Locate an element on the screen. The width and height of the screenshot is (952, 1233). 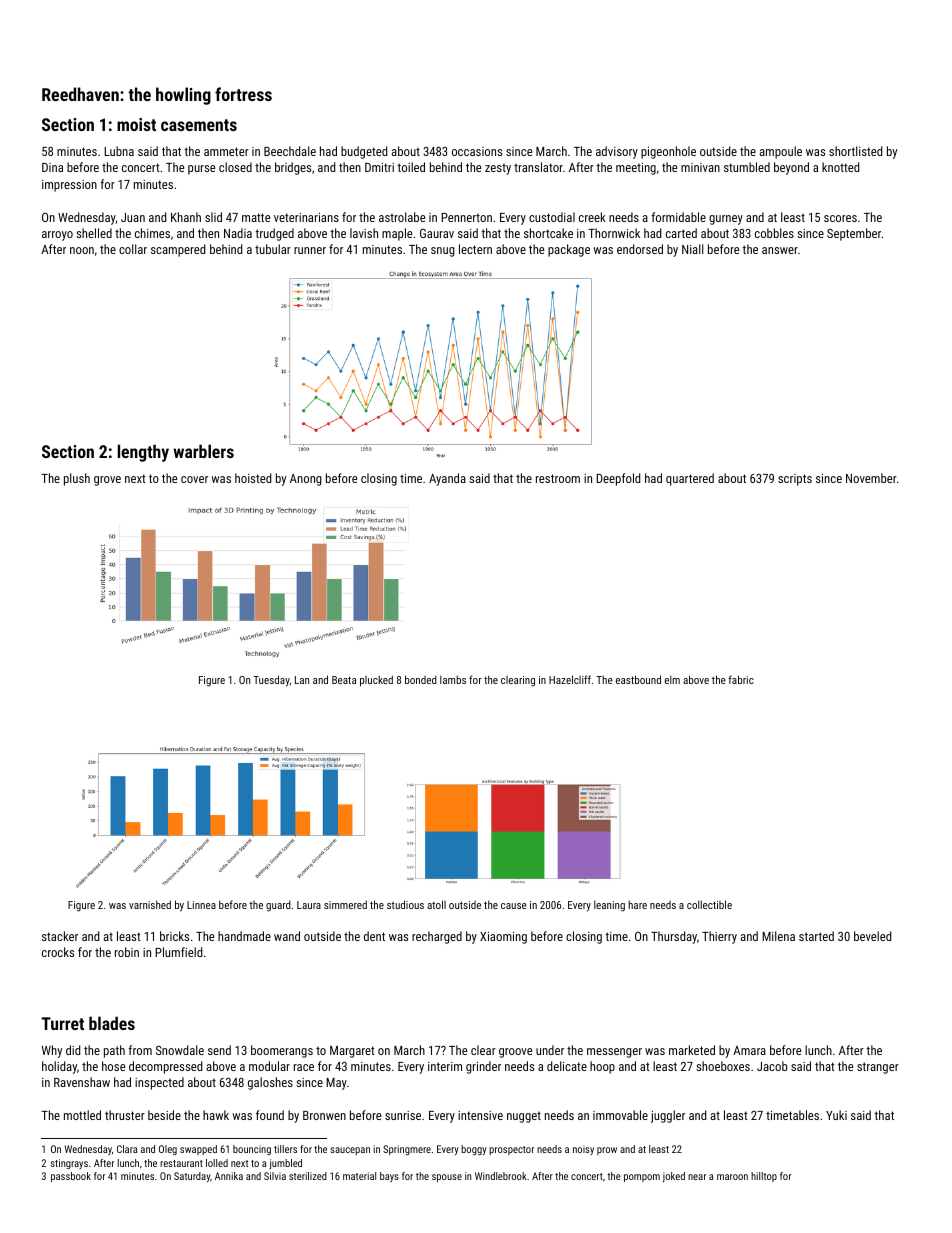
arroyo is located at coordinates (57, 236).
